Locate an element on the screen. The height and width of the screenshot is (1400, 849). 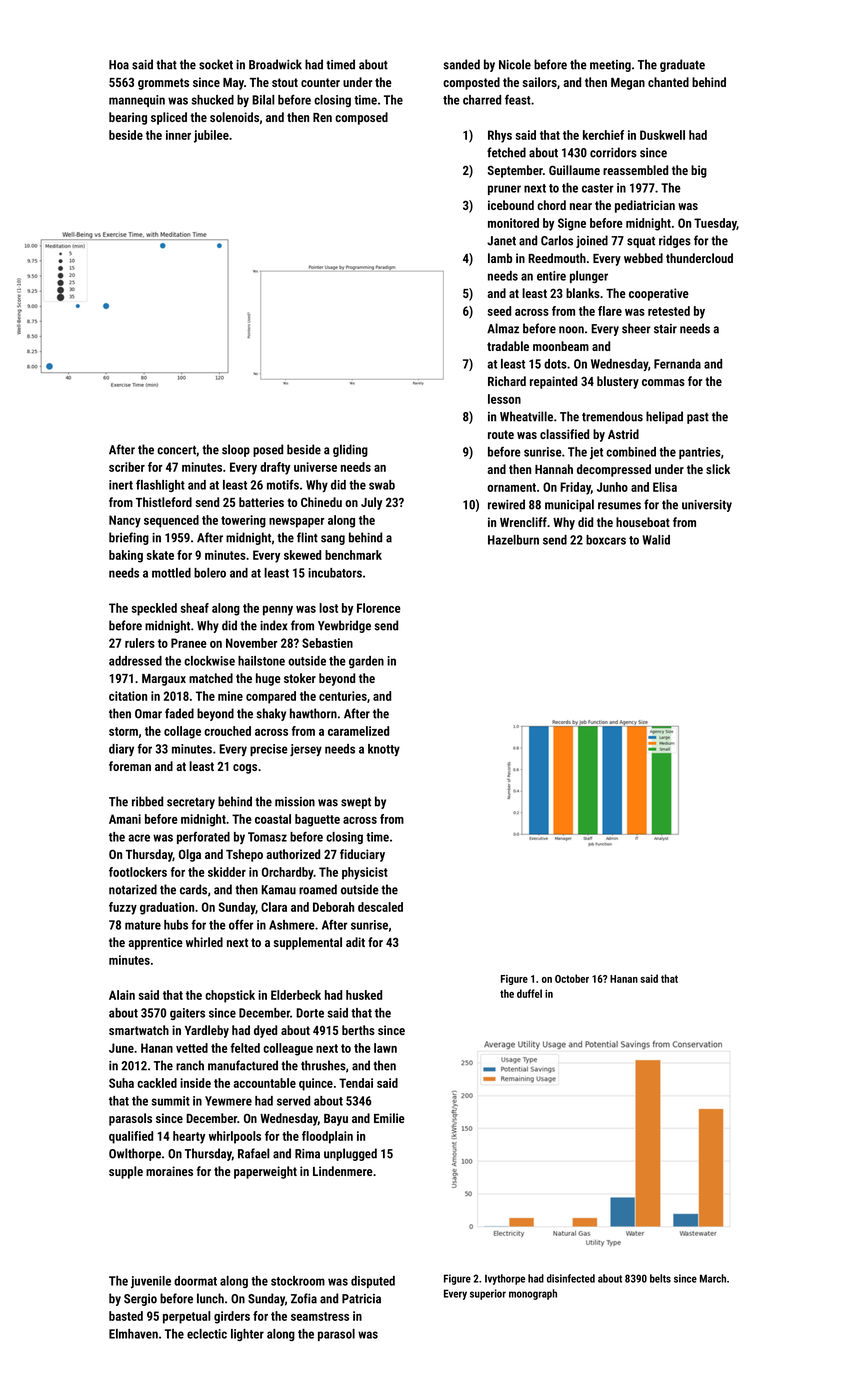
duffel is located at coordinates (529, 993).
